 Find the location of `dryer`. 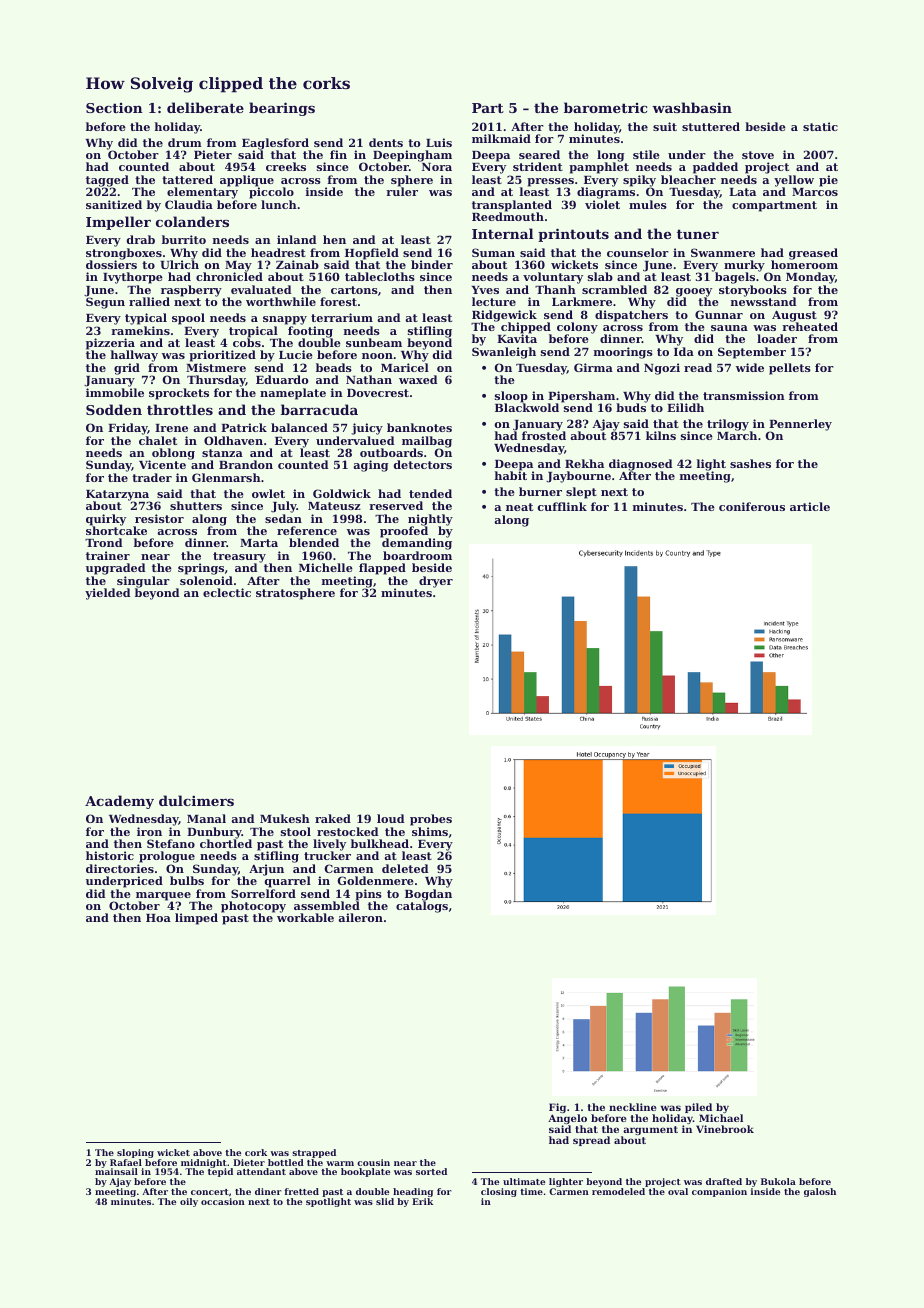

dryer is located at coordinates (436, 582).
